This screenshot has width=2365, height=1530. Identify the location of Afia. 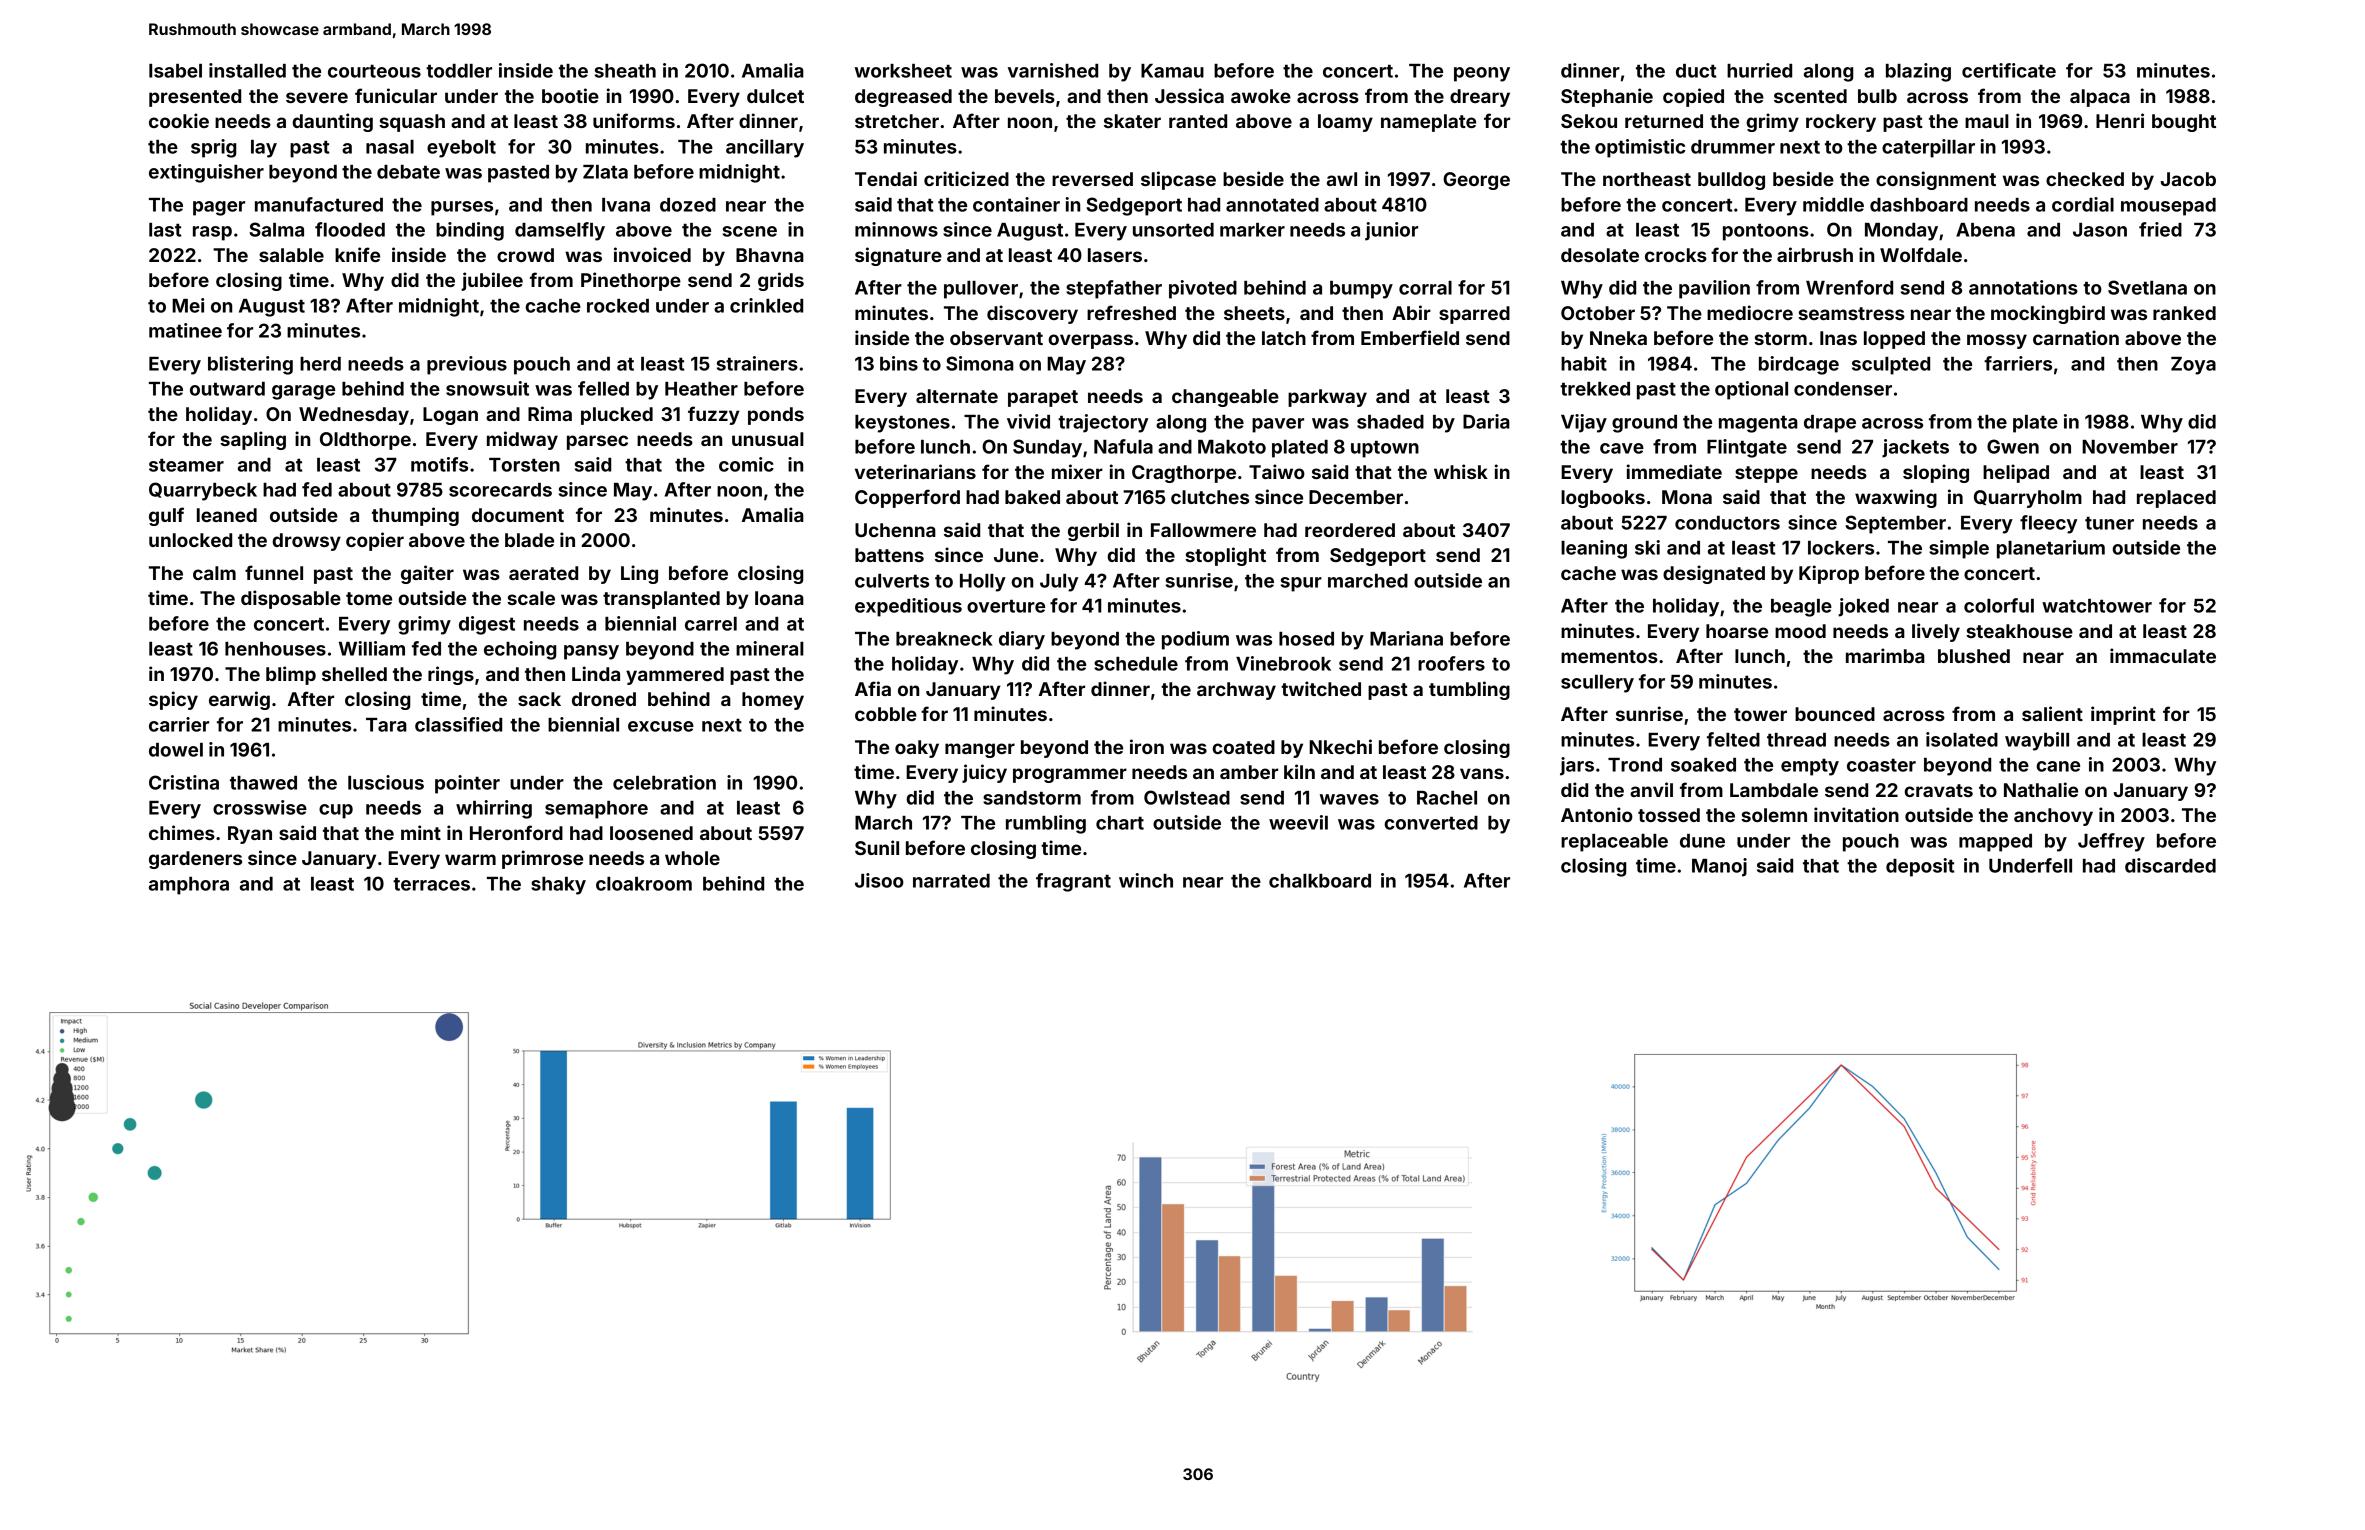
(873, 688).
